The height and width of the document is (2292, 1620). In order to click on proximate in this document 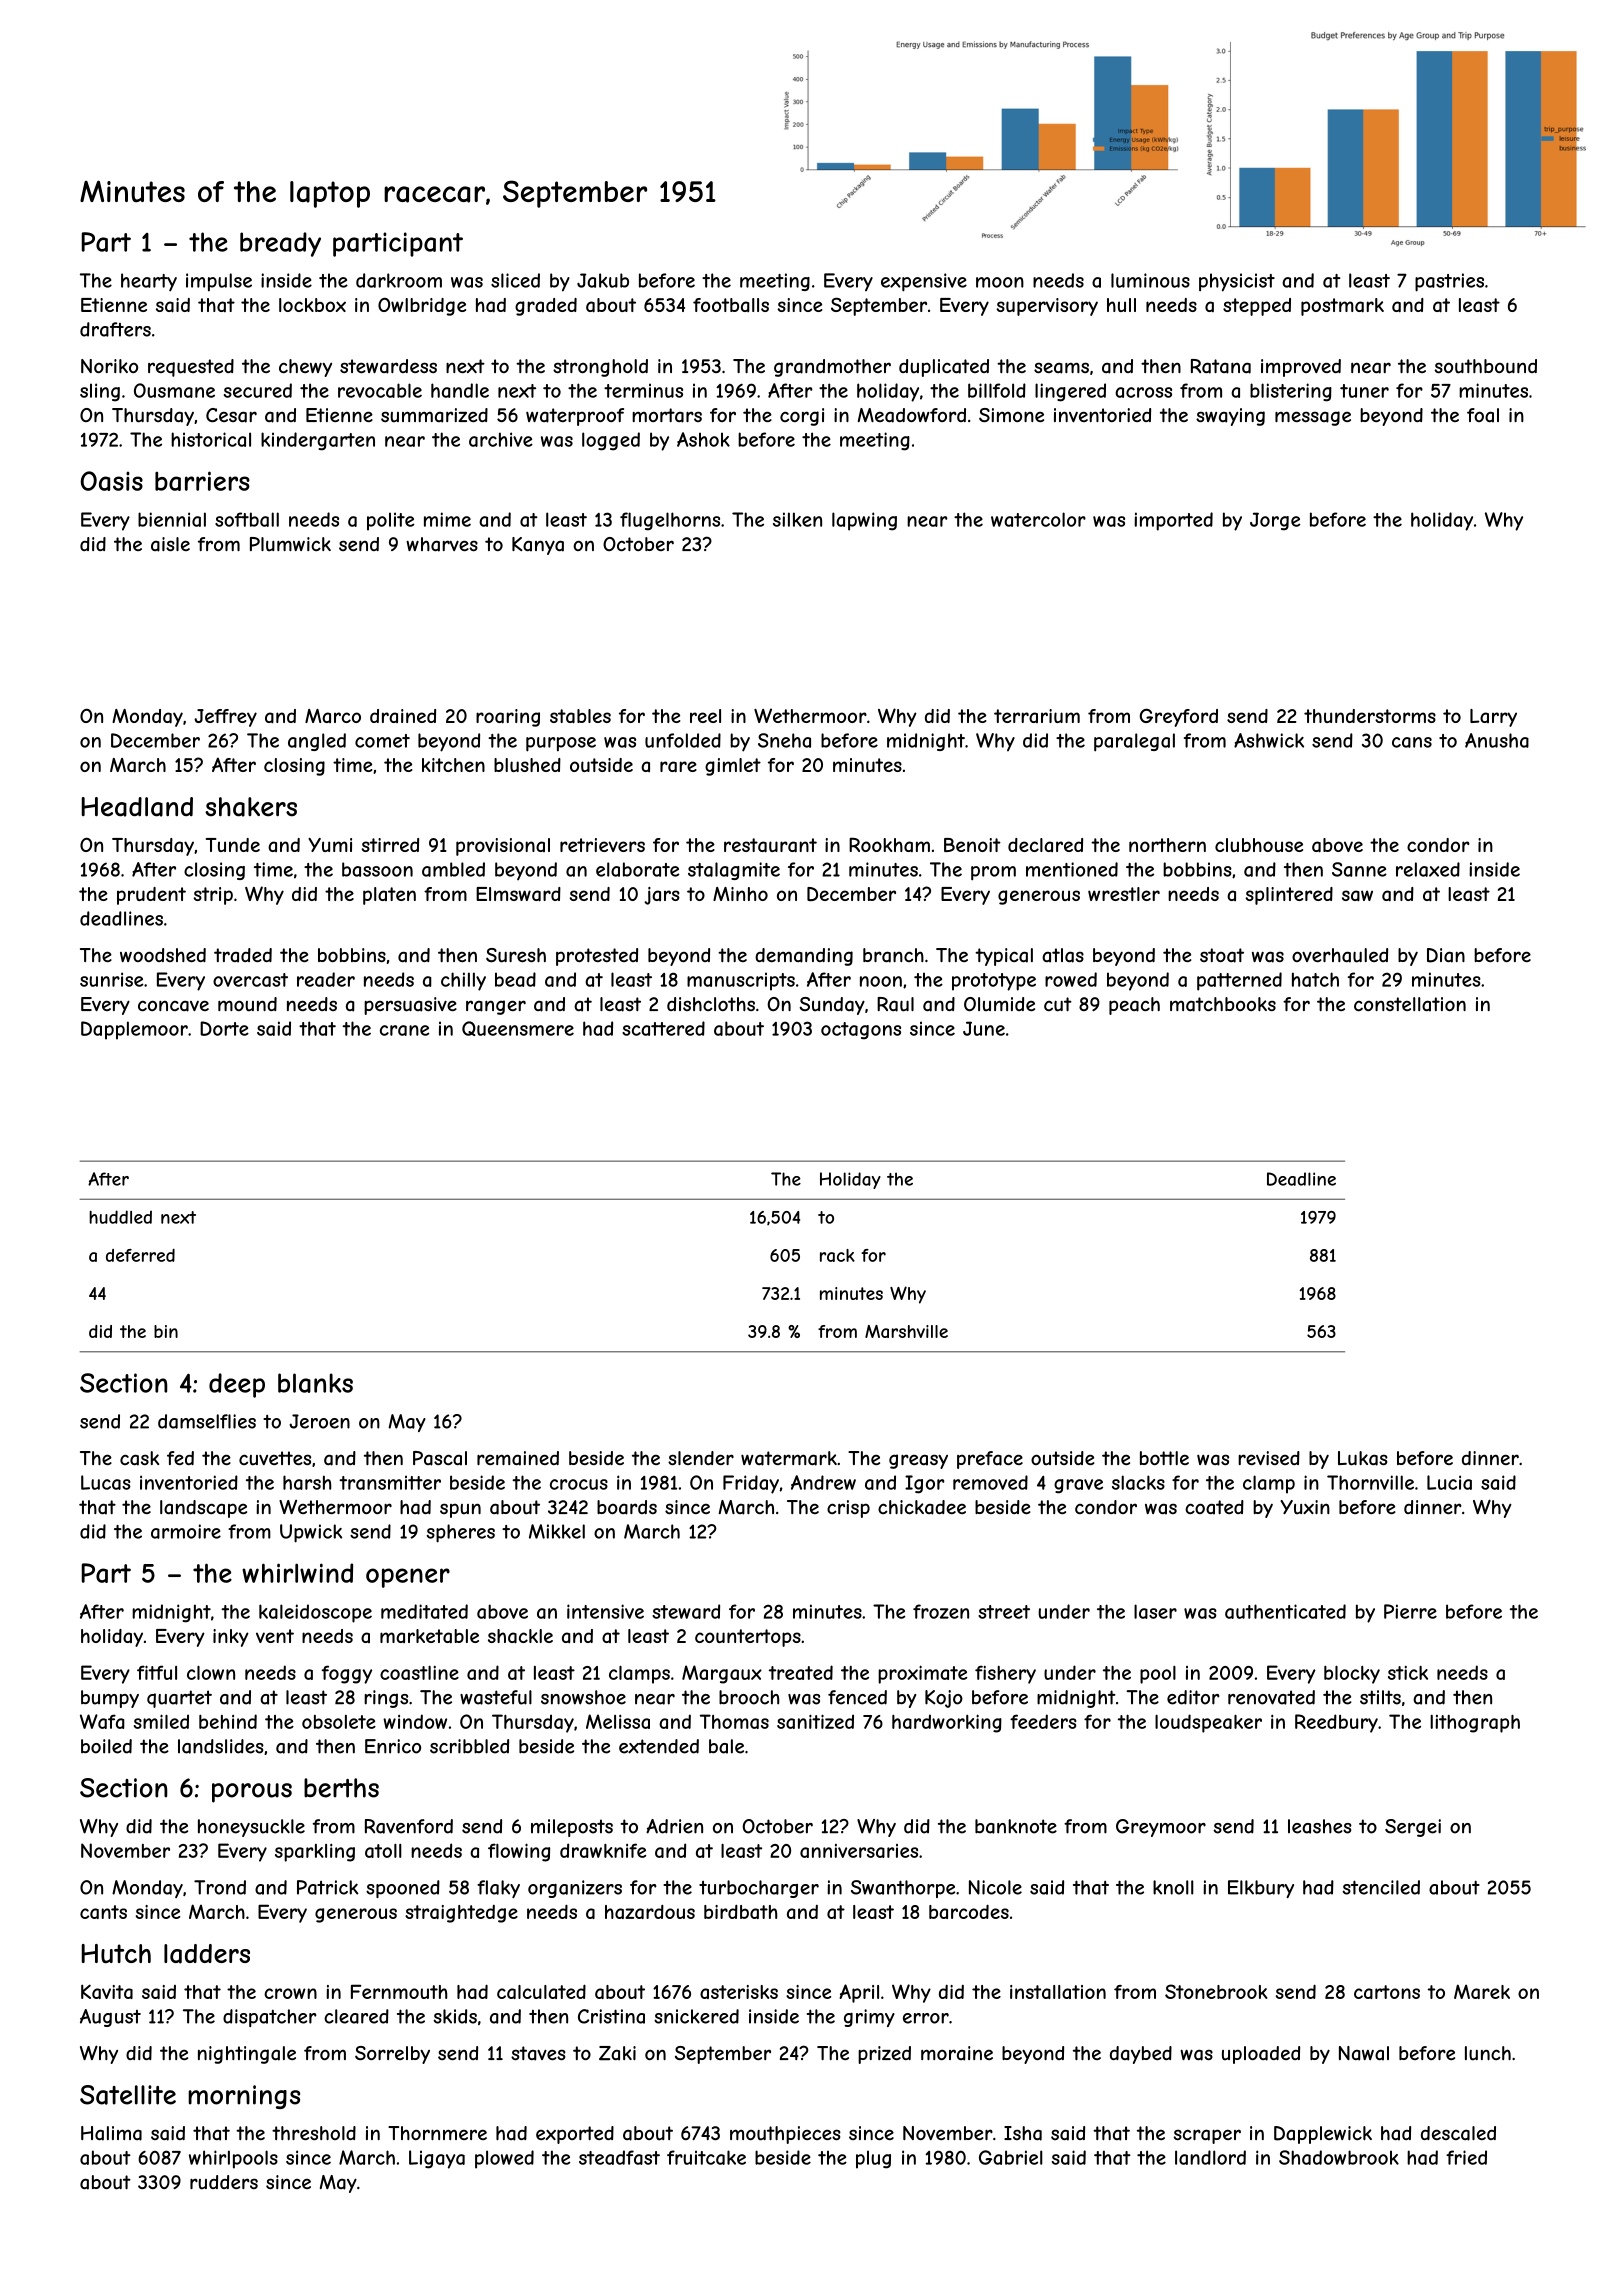, I will do `click(922, 1674)`.
